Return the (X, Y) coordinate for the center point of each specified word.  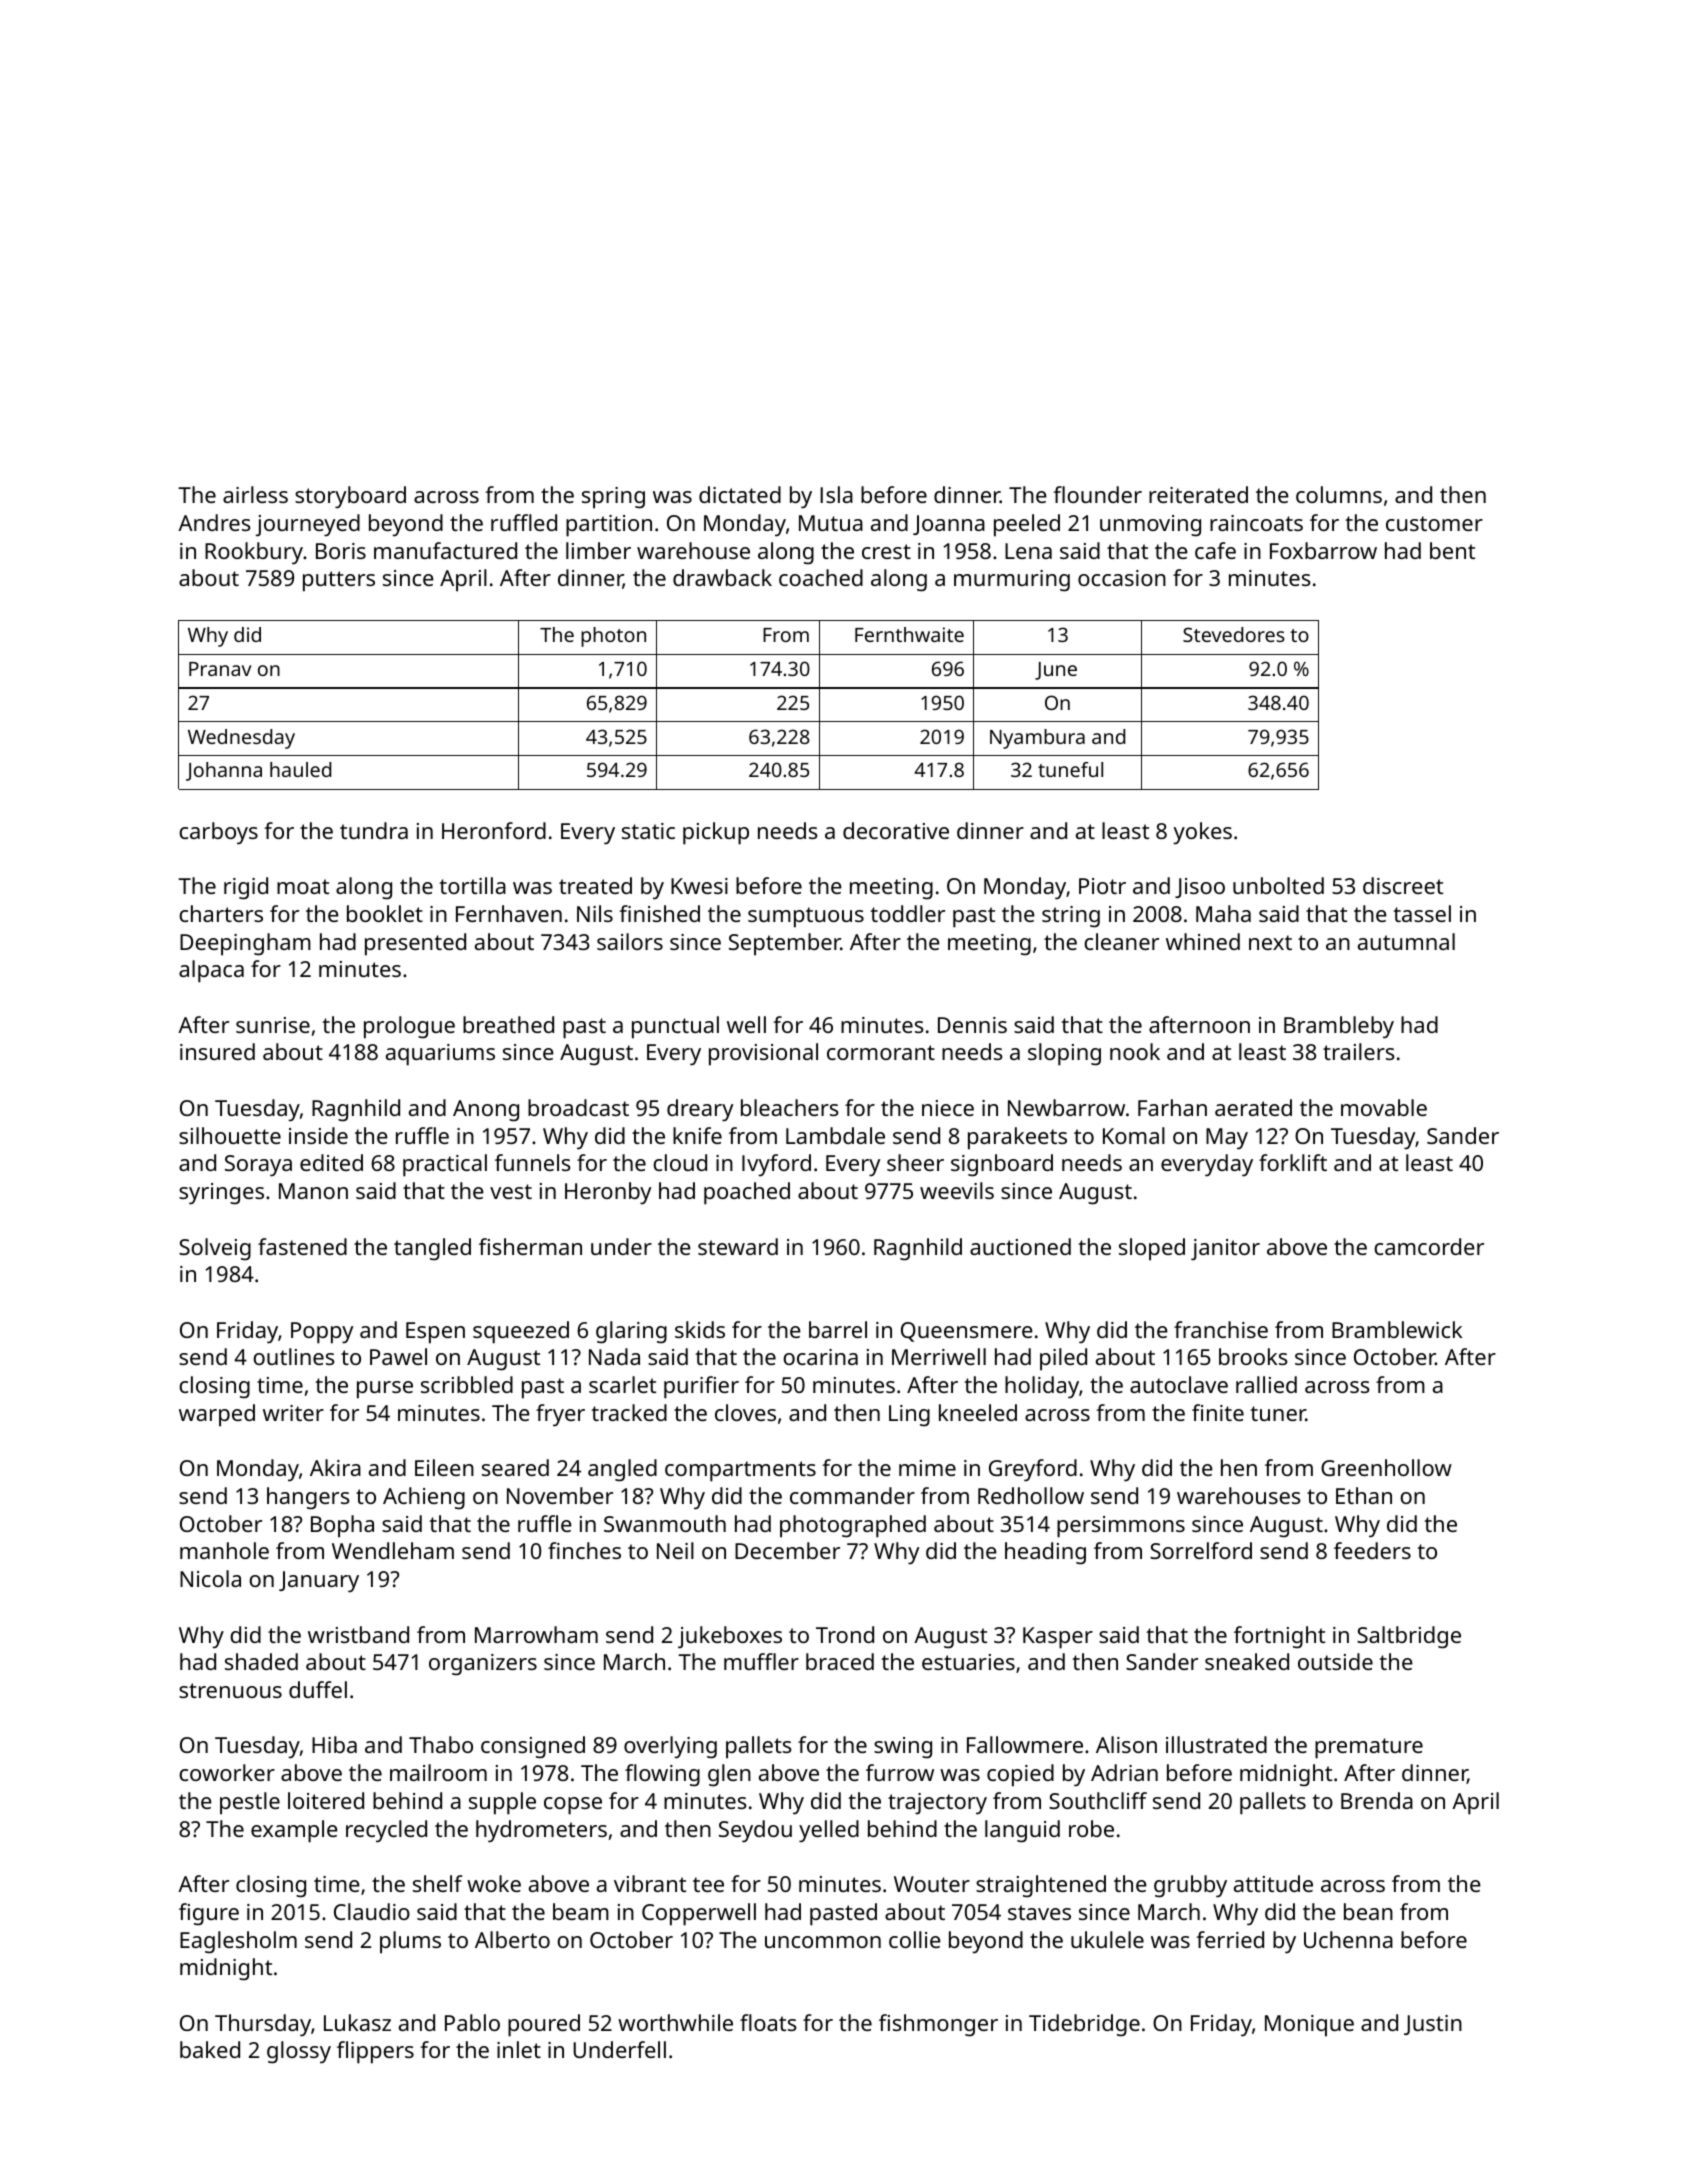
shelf (437, 1883)
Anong (486, 1111)
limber (598, 550)
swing (903, 1748)
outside (1335, 1661)
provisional (763, 1054)
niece (948, 1108)
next (1270, 942)
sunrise (273, 1025)
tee (708, 1884)
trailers (1359, 1051)
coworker (227, 1772)
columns (1339, 494)
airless (255, 494)
